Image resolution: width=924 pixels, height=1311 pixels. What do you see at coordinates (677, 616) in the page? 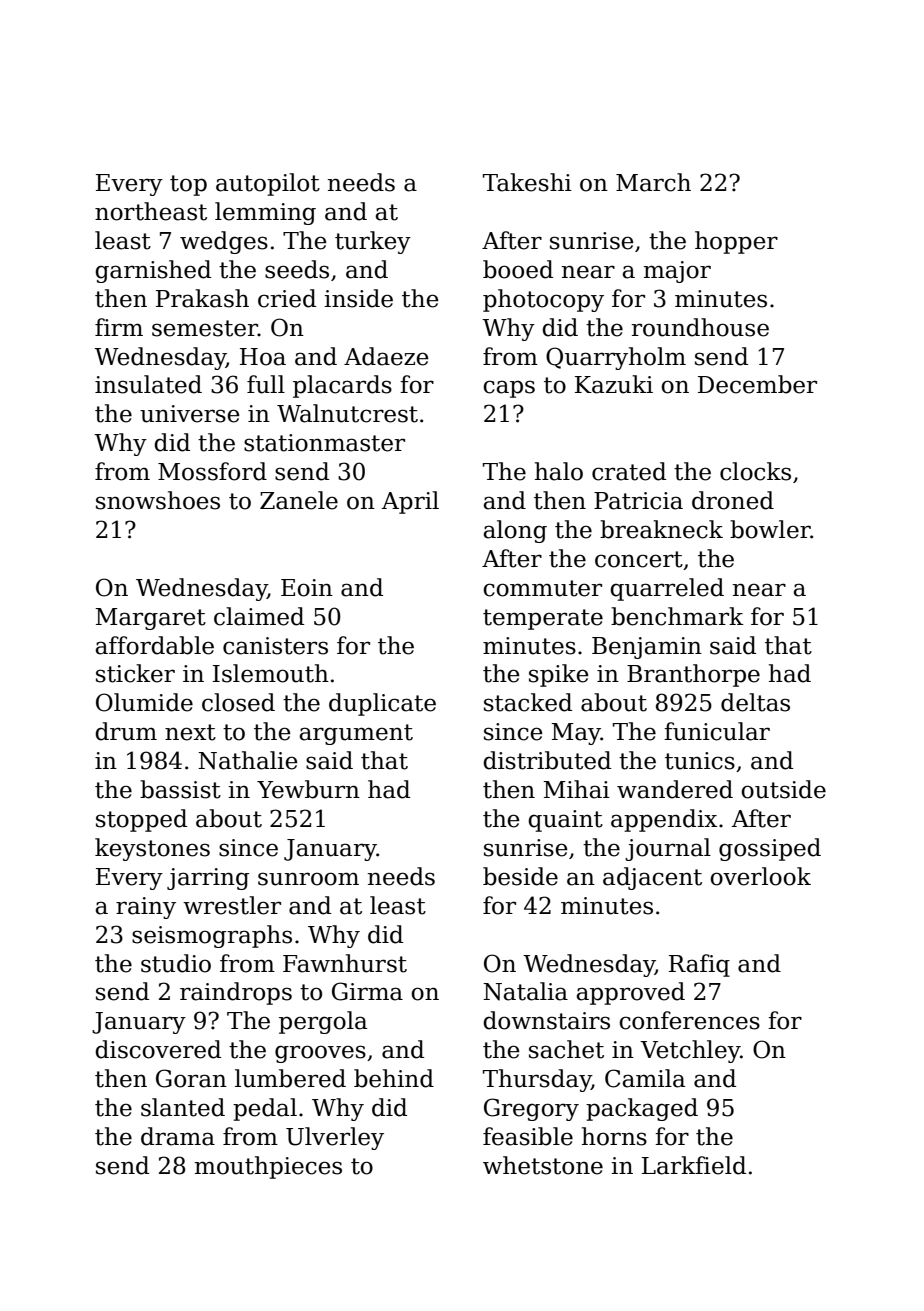
I see `benchmark` at bounding box center [677, 616].
